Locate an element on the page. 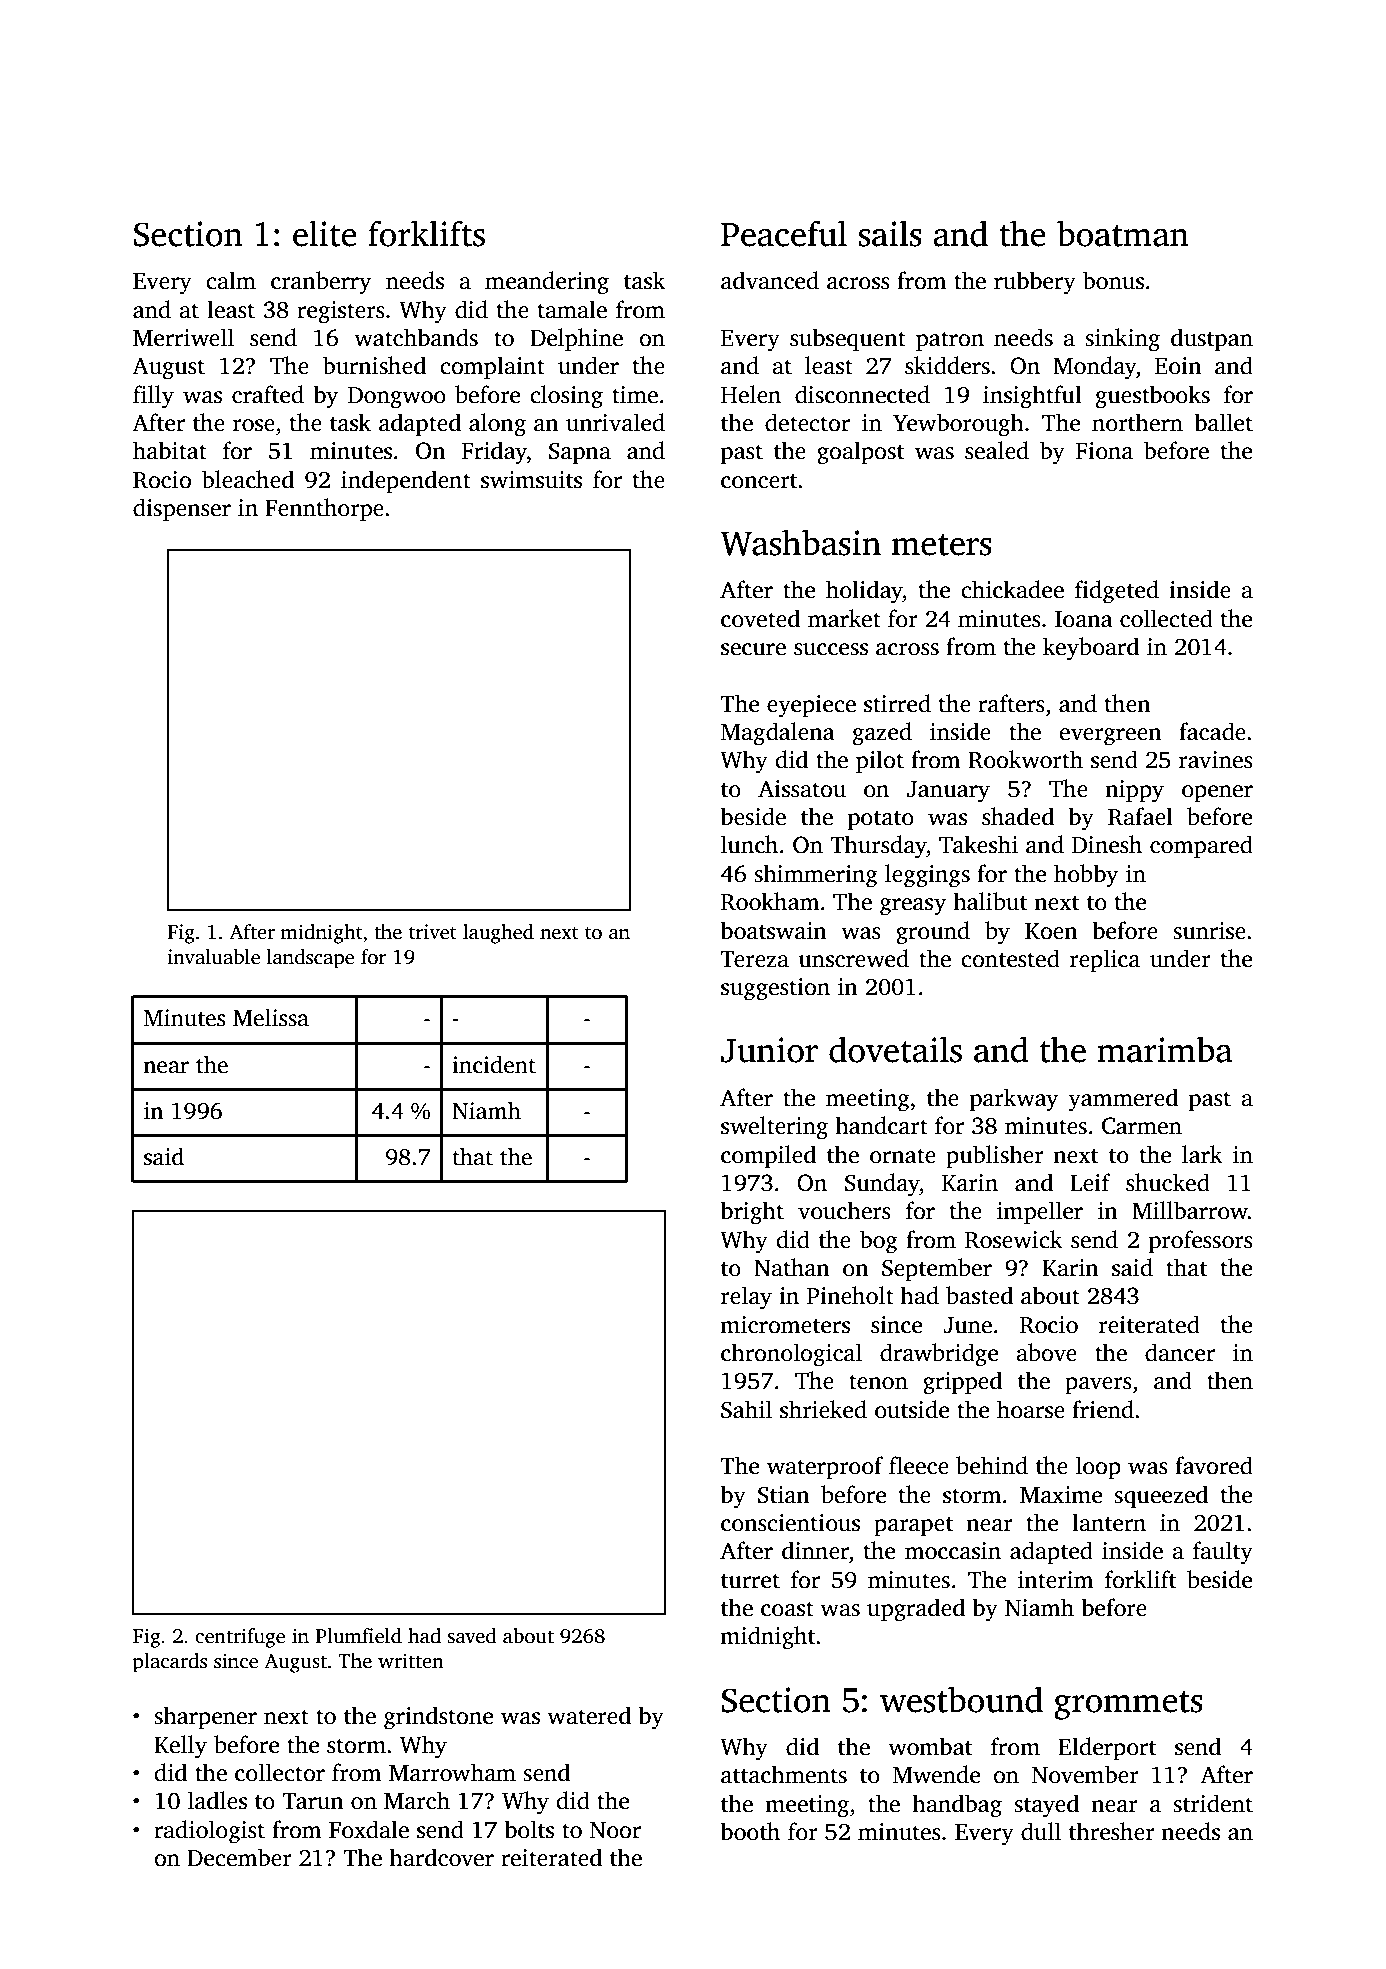 This document has width=1386, height=1969. chickadee is located at coordinates (1012, 589).
